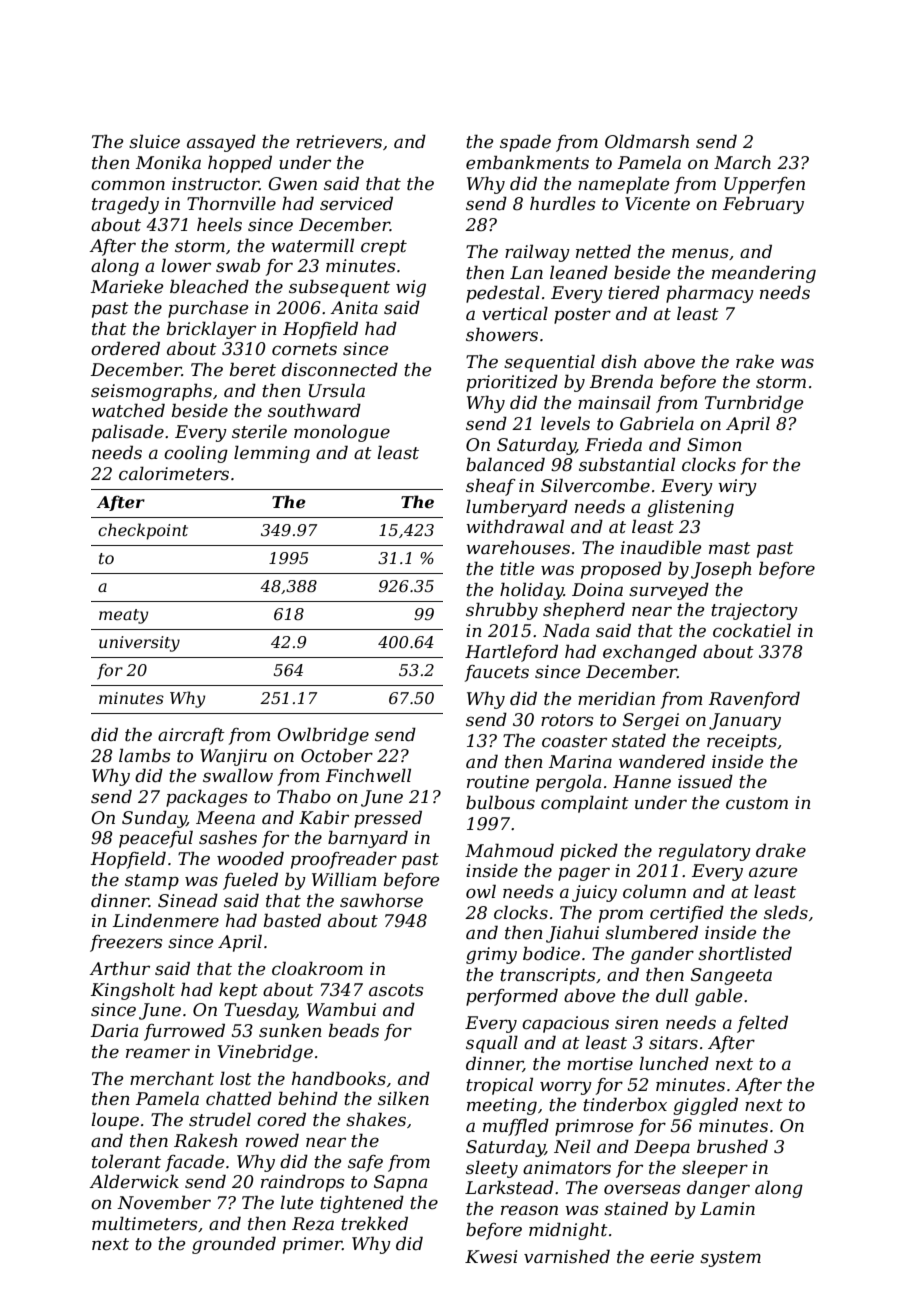 This screenshot has height=1316, width=908. What do you see at coordinates (634, 292) in the screenshot?
I see `tiered` at bounding box center [634, 292].
